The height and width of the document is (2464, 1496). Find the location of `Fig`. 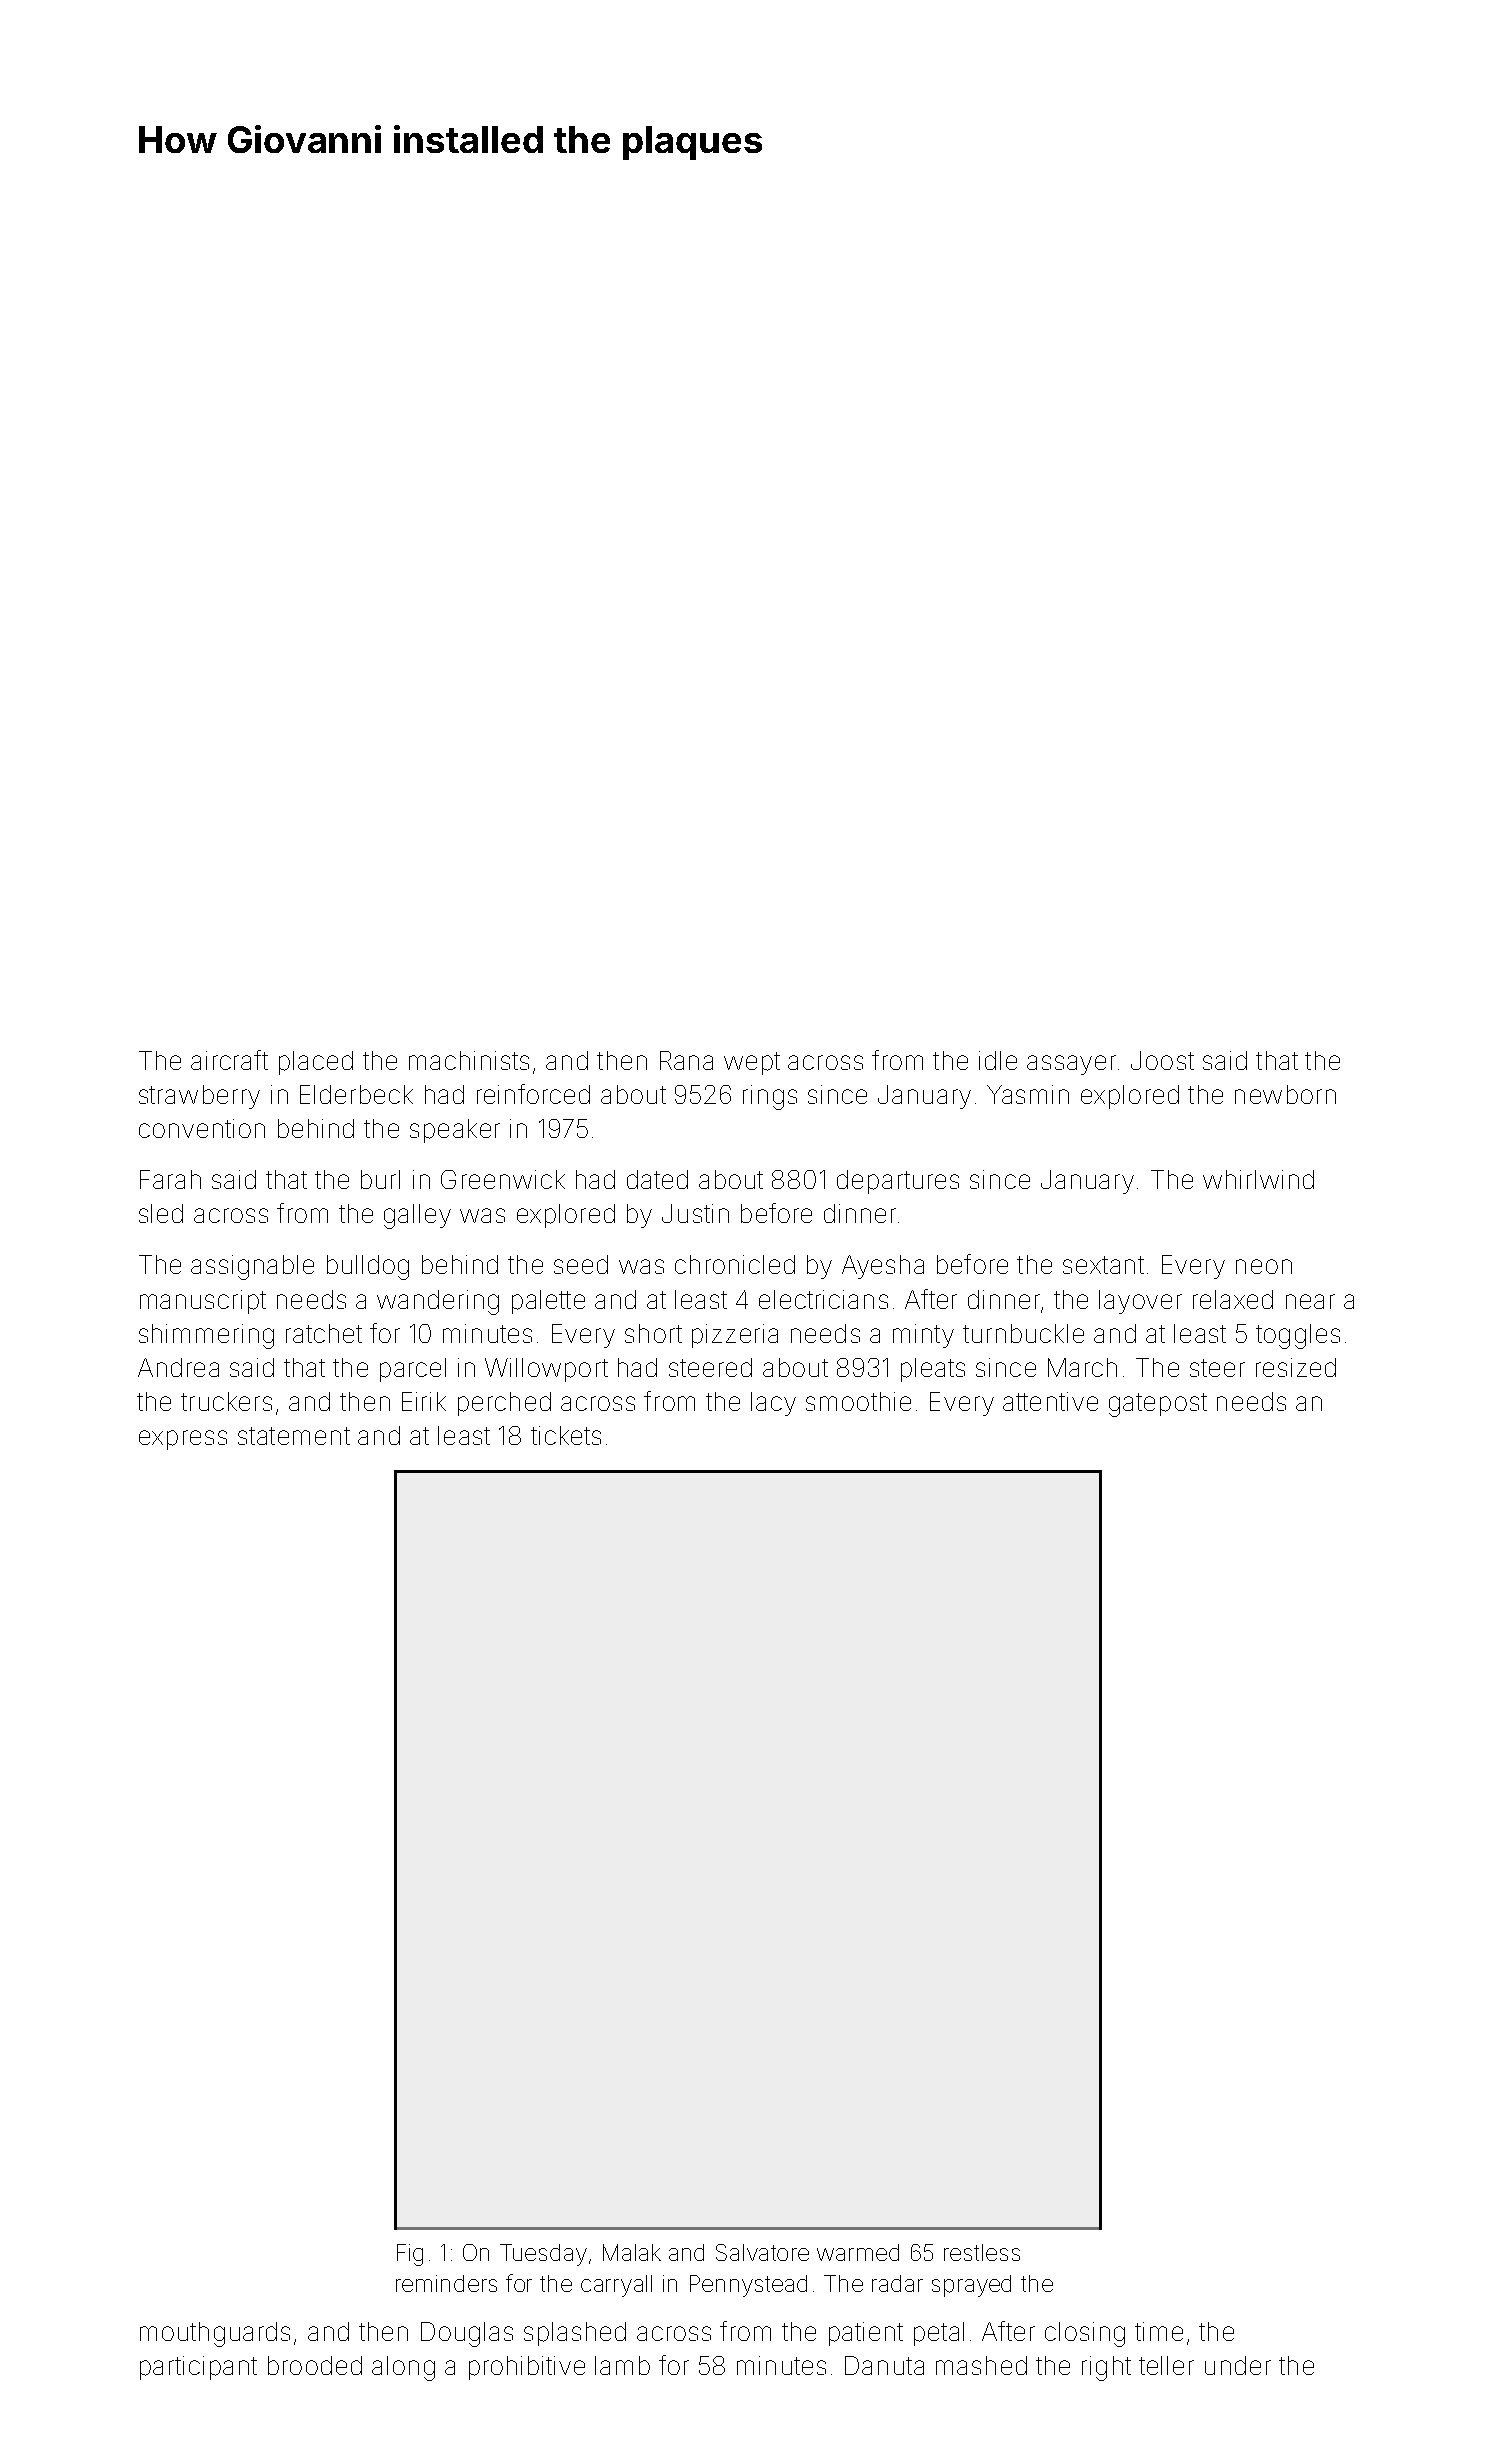

Fig is located at coordinates (410, 2255).
